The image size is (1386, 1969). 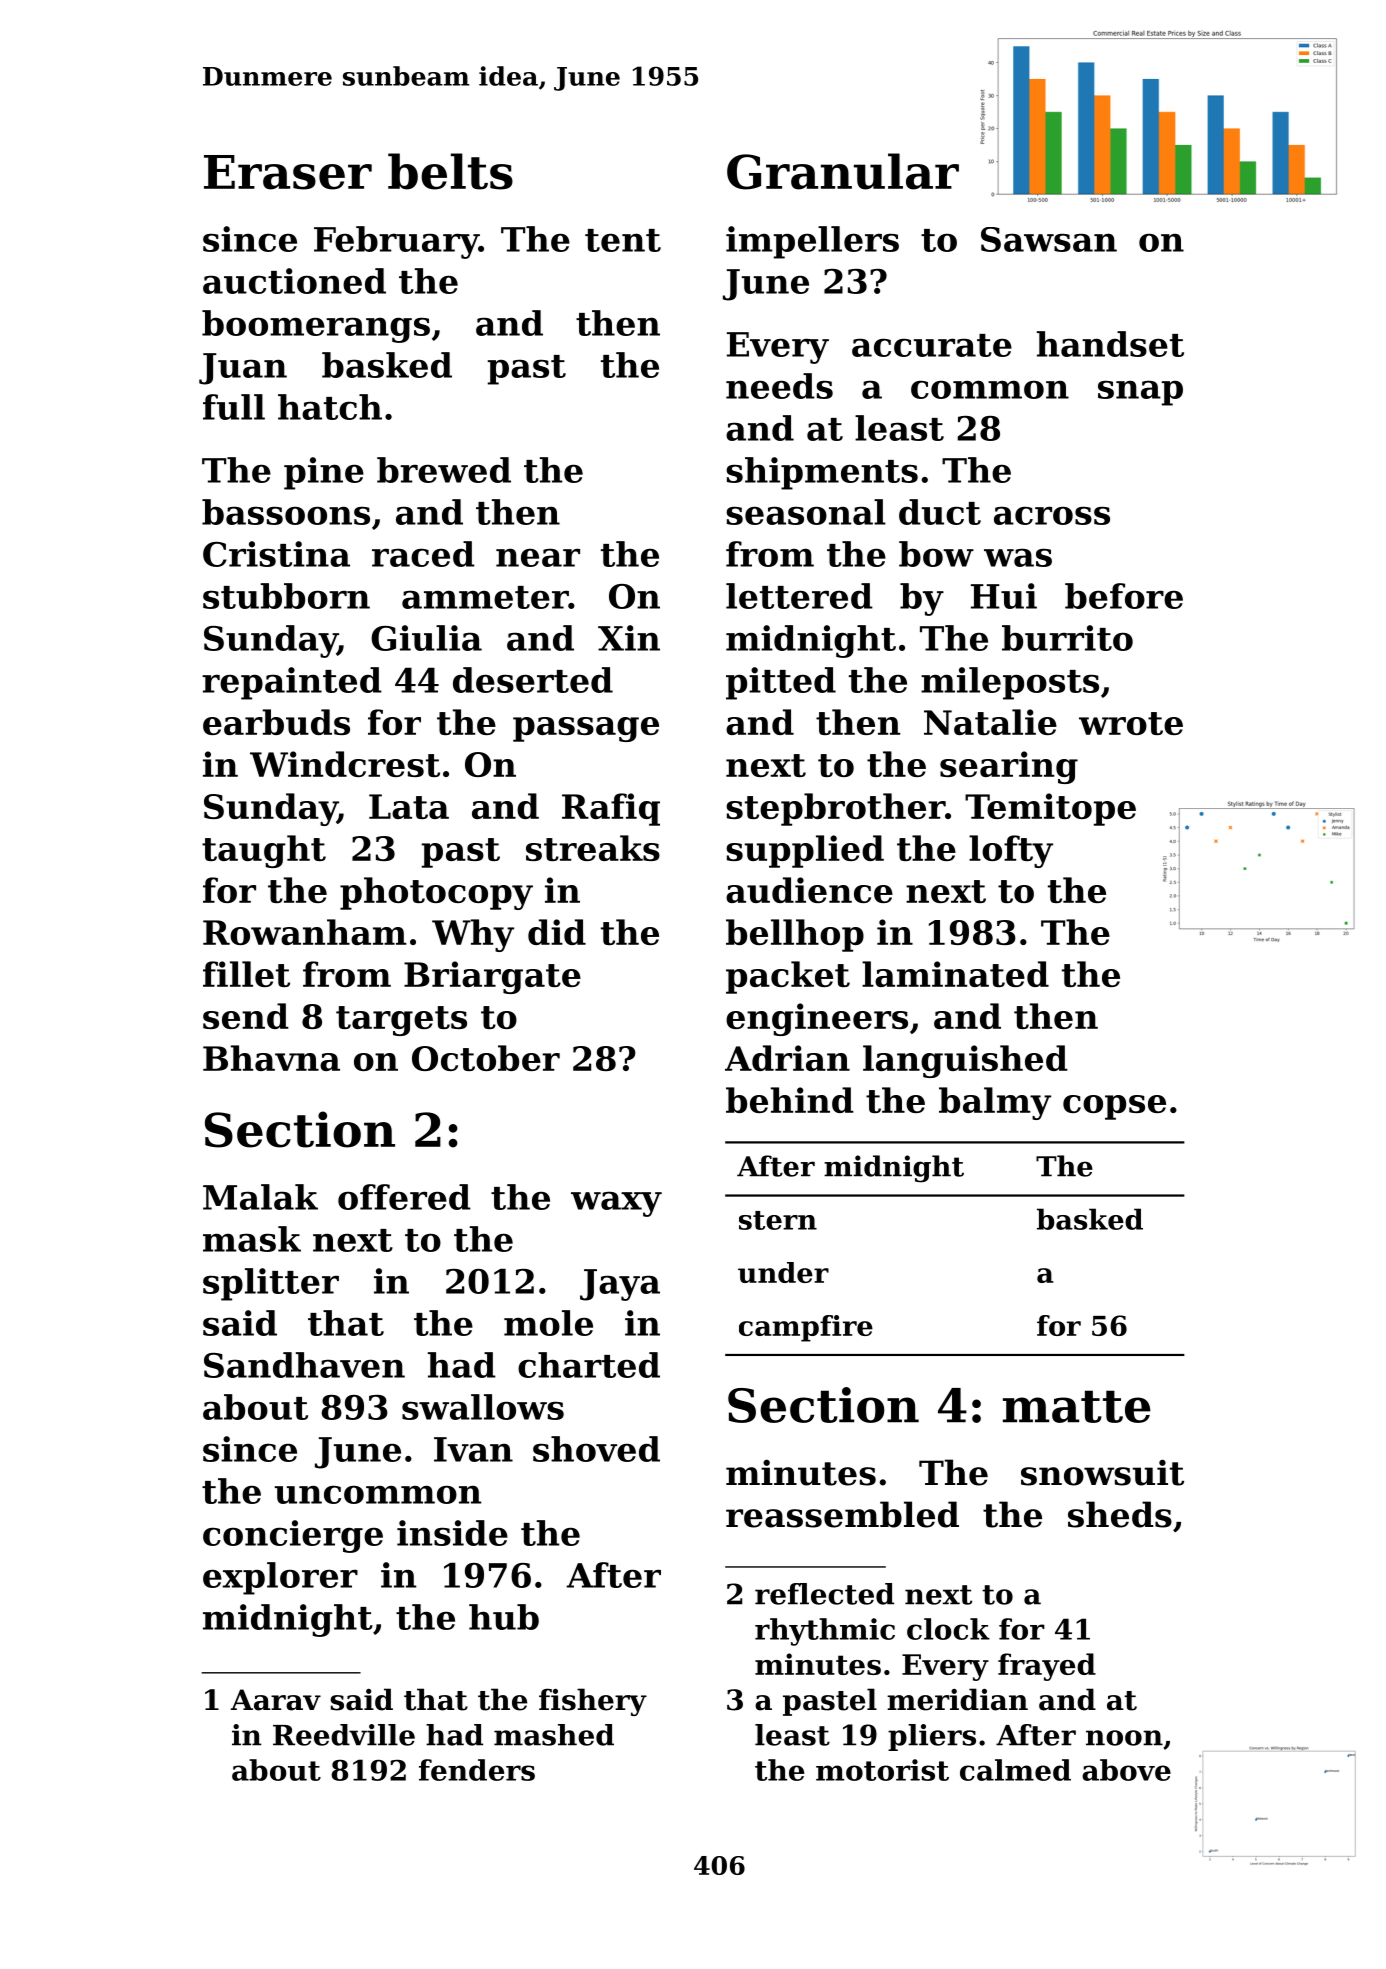 I want to click on above, so click(x=1126, y=1770).
